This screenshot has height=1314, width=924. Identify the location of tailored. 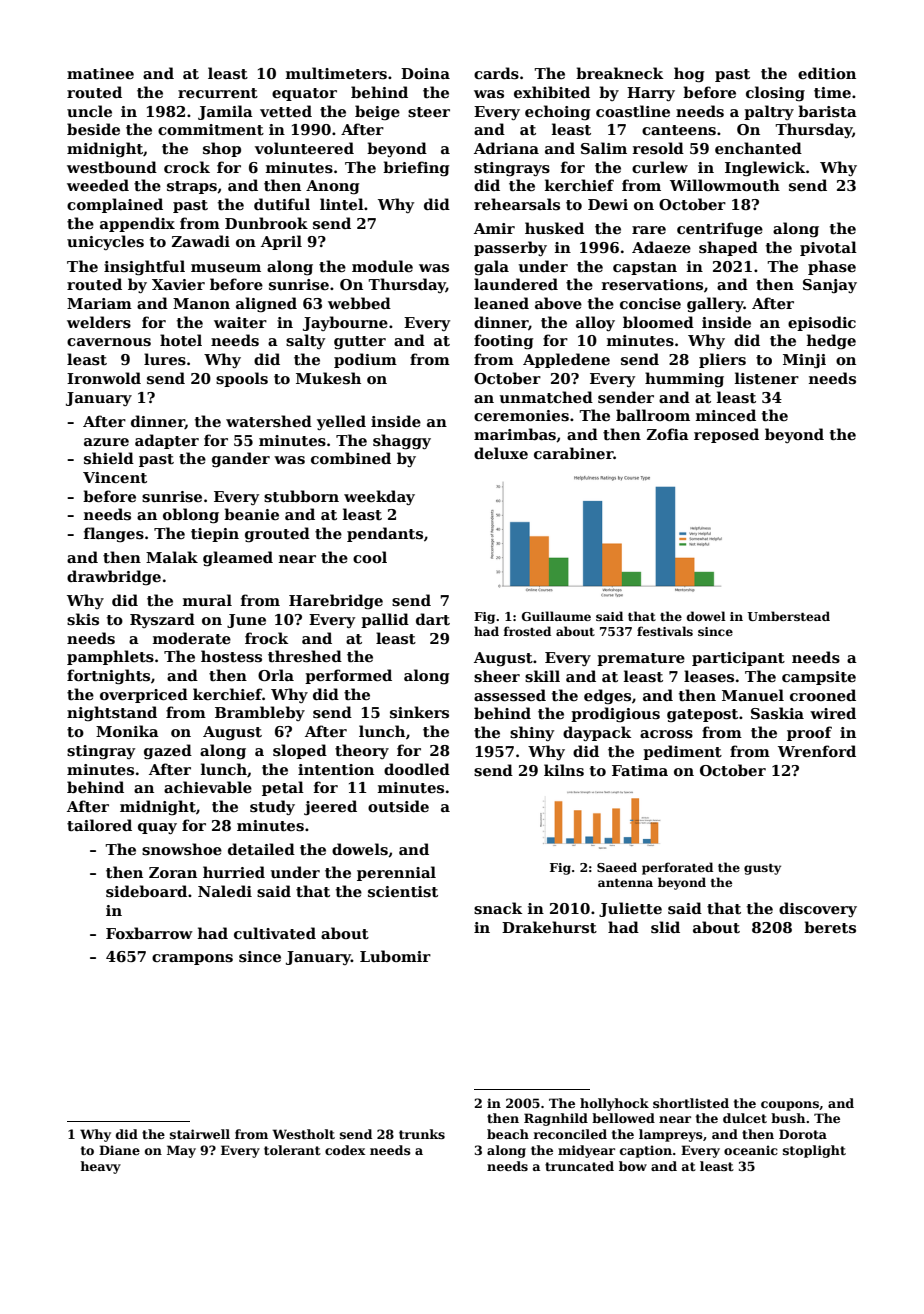
(99, 825).
